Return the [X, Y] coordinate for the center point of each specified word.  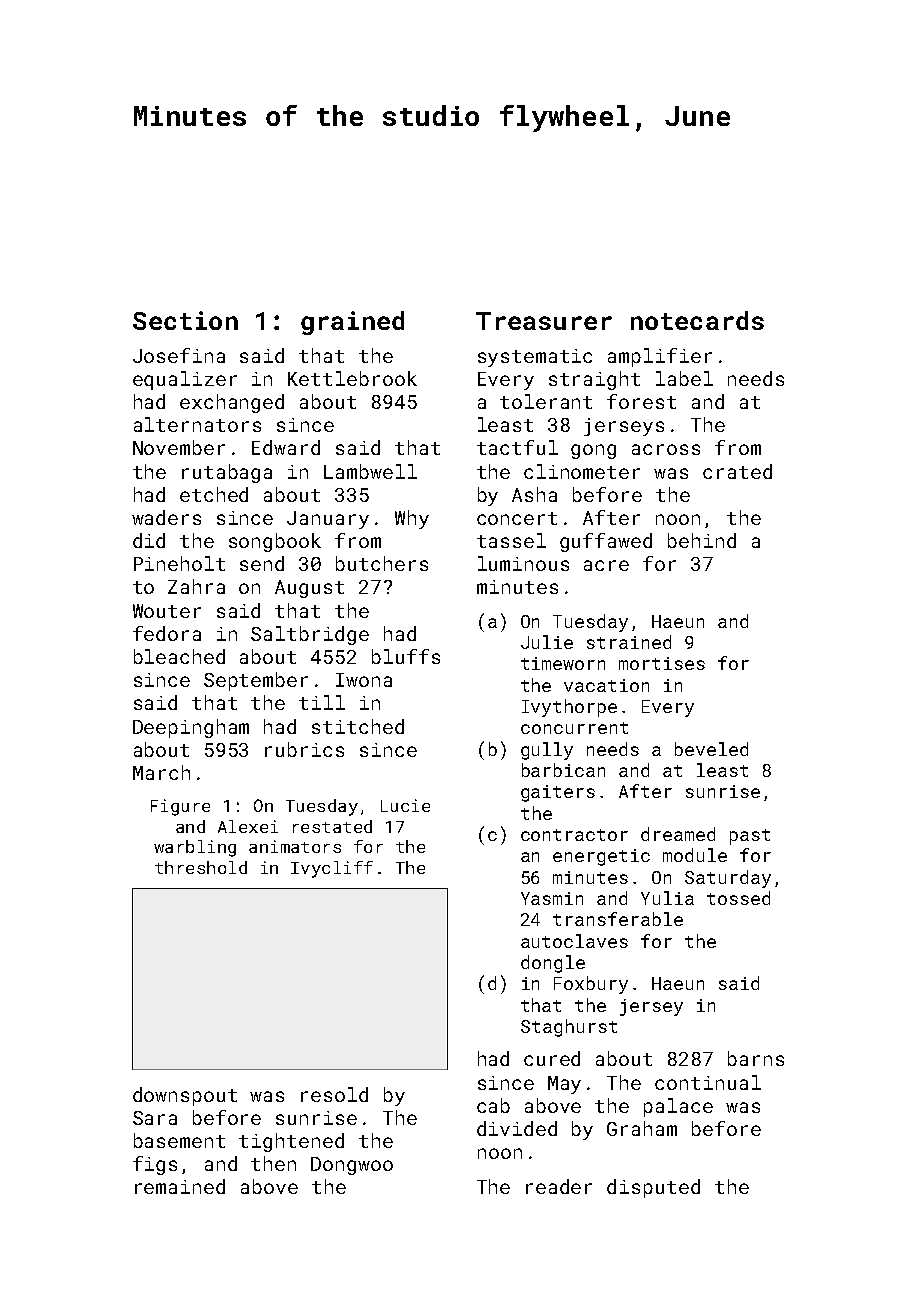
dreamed [678, 834]
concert [517, 518]
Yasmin [552, 898]
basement [179, 1140]
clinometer [582, 471]
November [179, 447]
